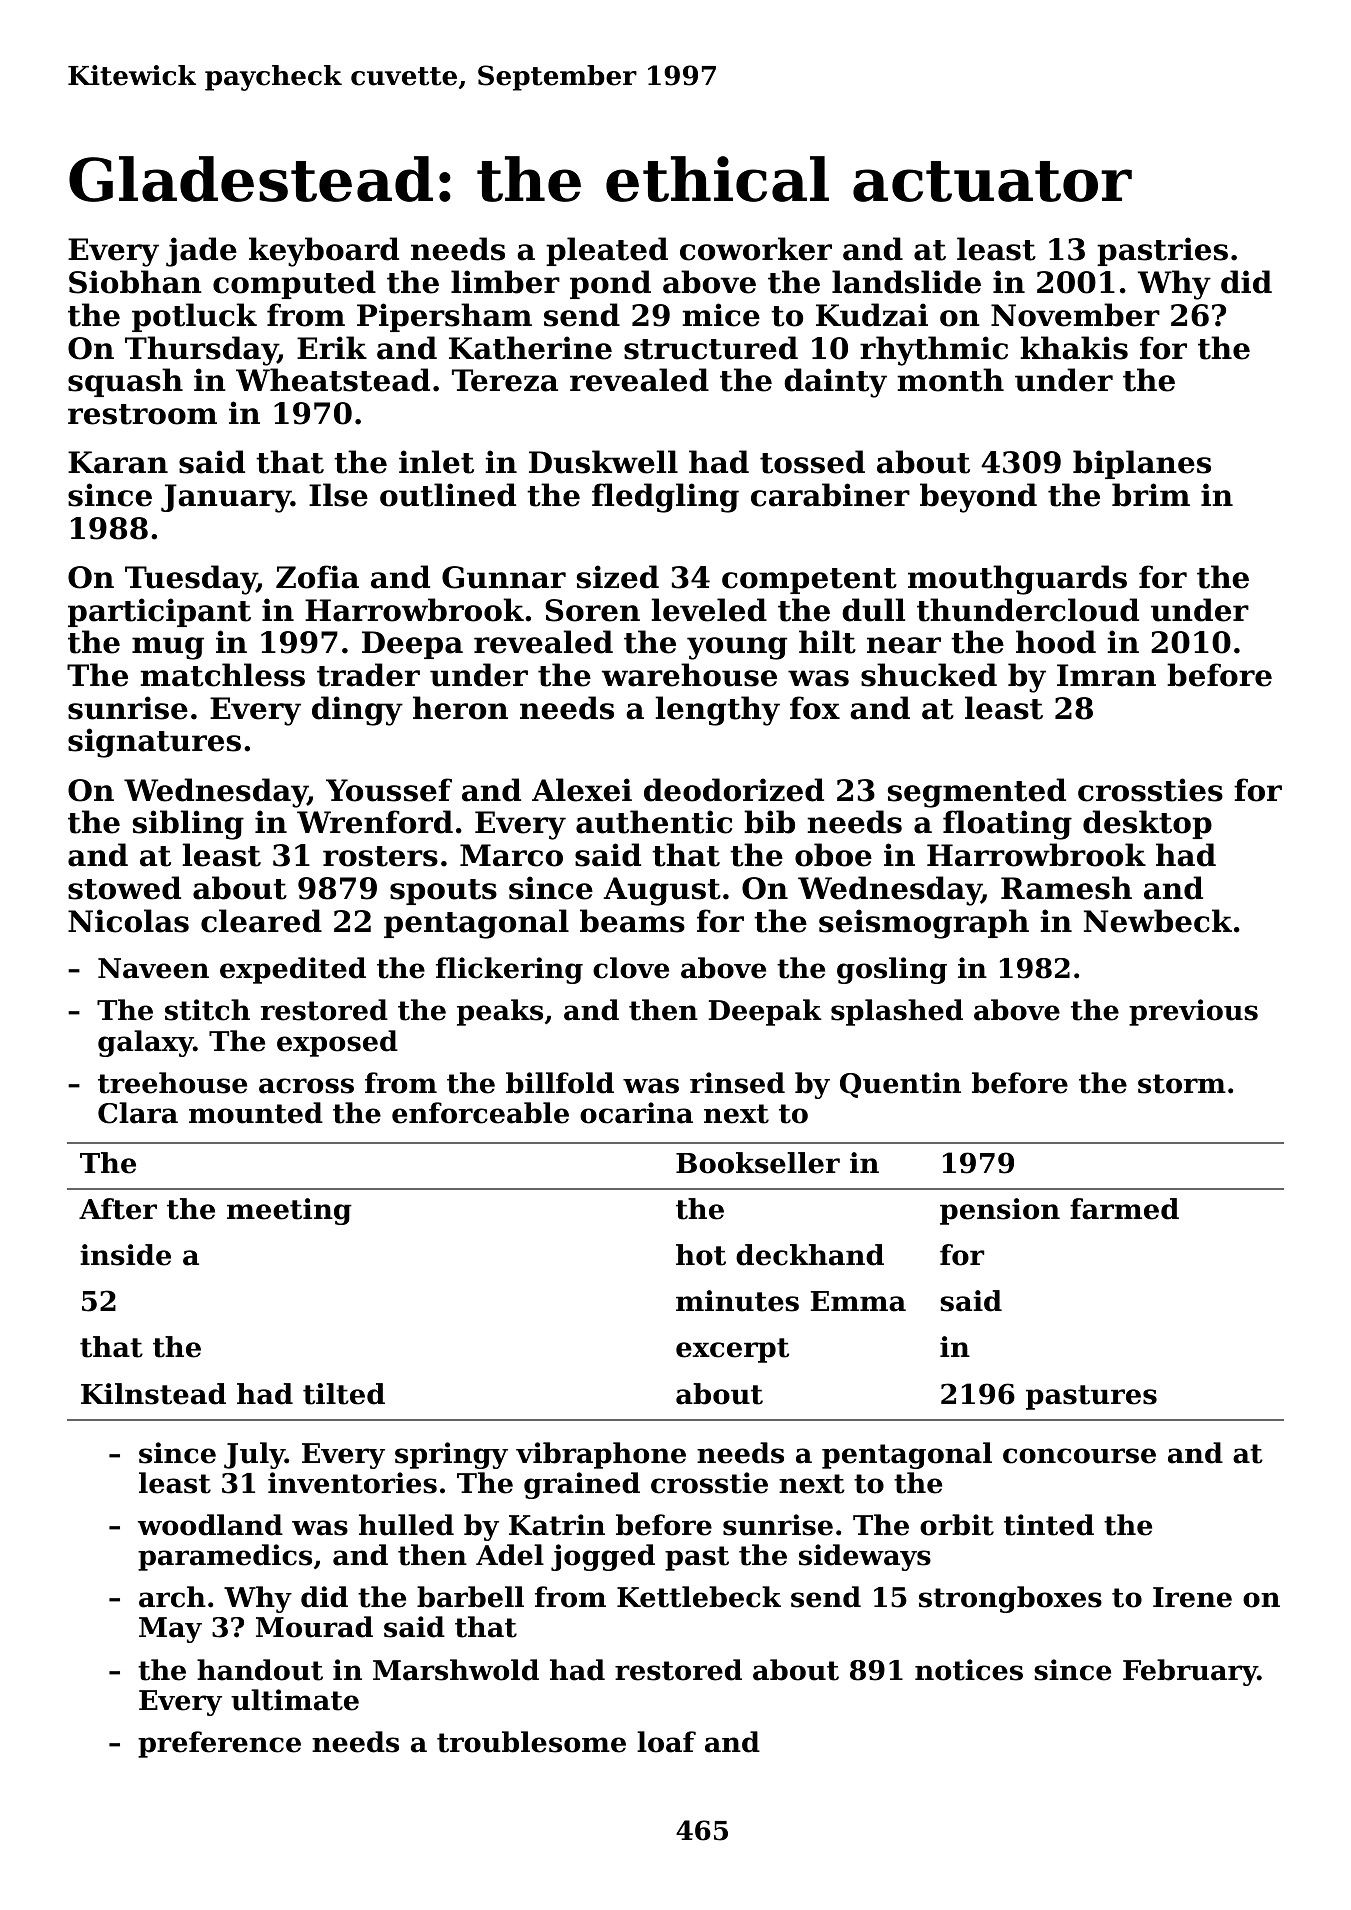 The image size is (1351, 1910). I want to click on beyond, so click(978, 498).
